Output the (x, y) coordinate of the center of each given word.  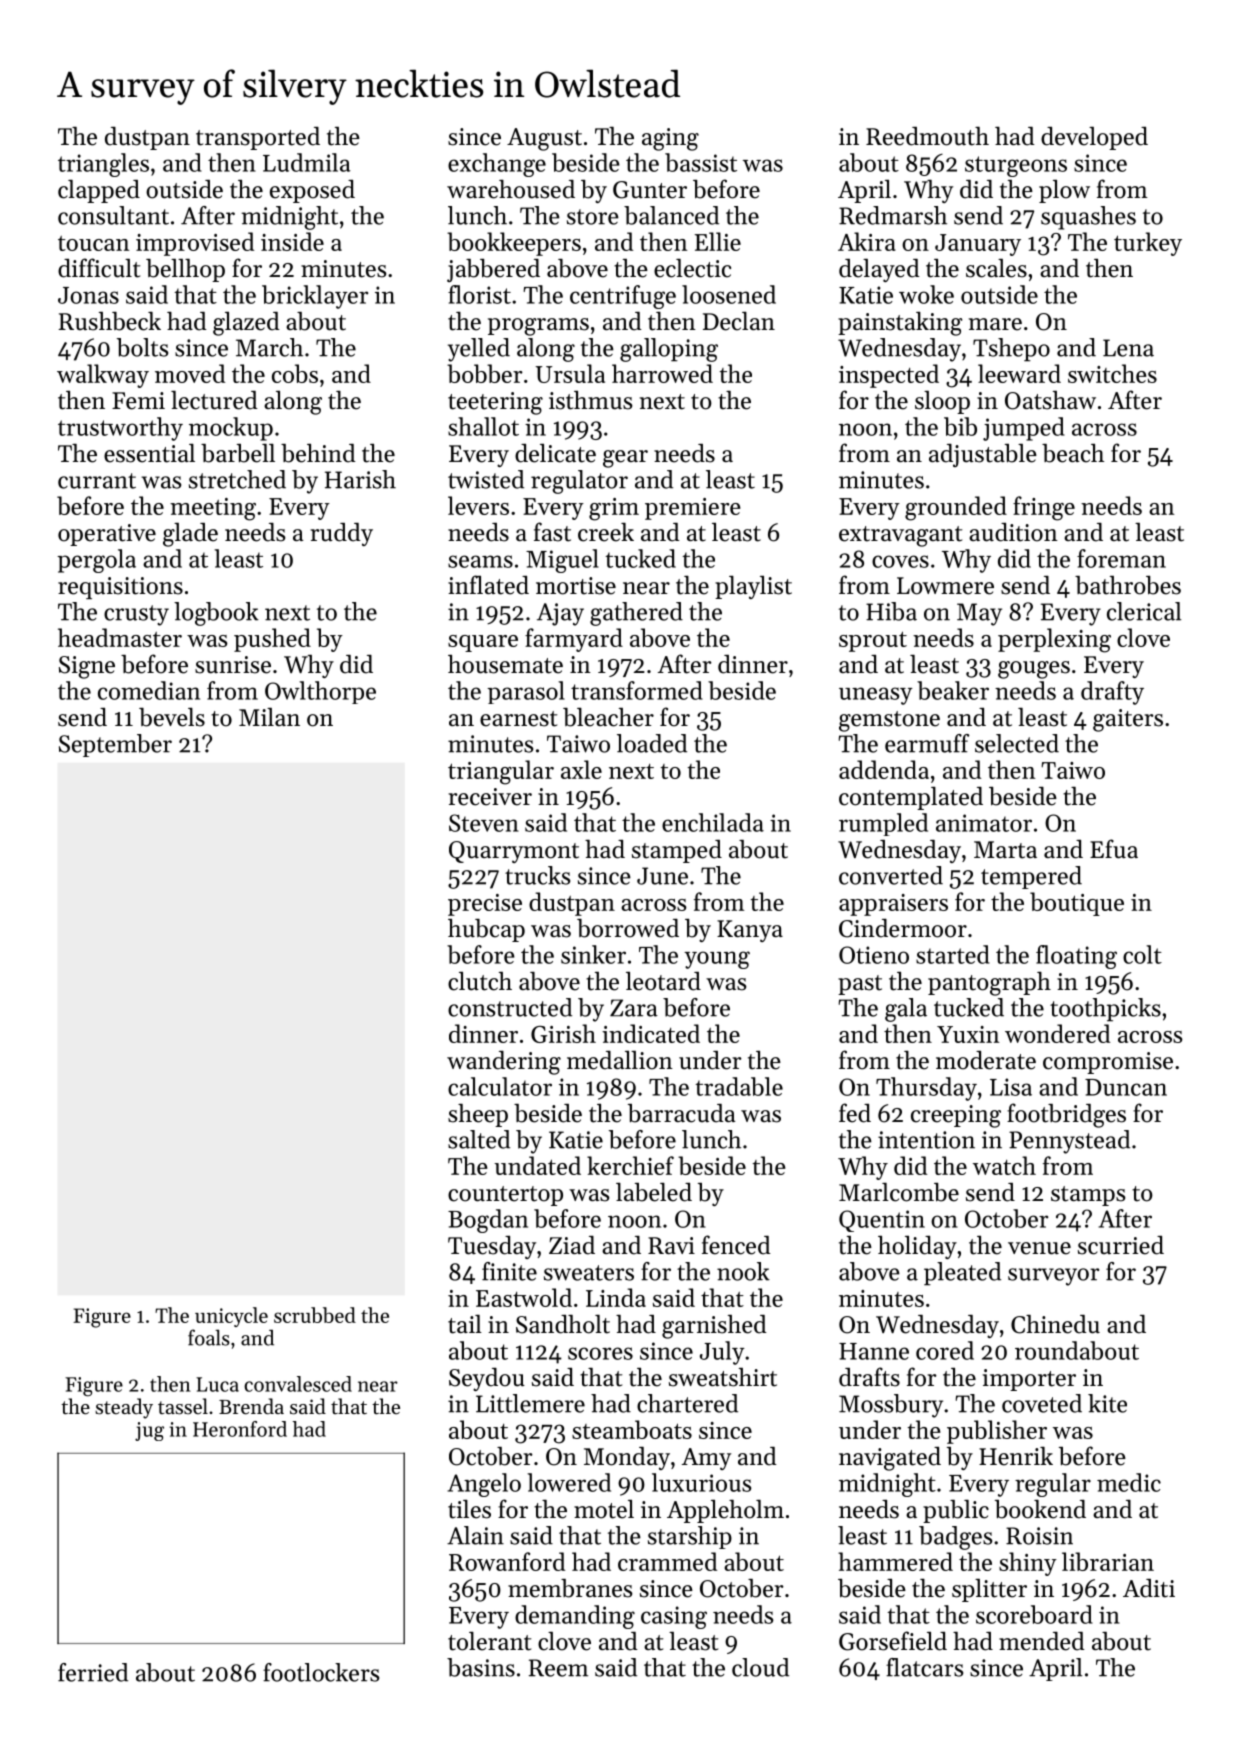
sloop (942, 402)
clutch (480, 981)
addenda (884, 769)
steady (124, 1408)
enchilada (713, 822)
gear (625, 459)
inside (292, 241)
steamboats (632, 1429)
